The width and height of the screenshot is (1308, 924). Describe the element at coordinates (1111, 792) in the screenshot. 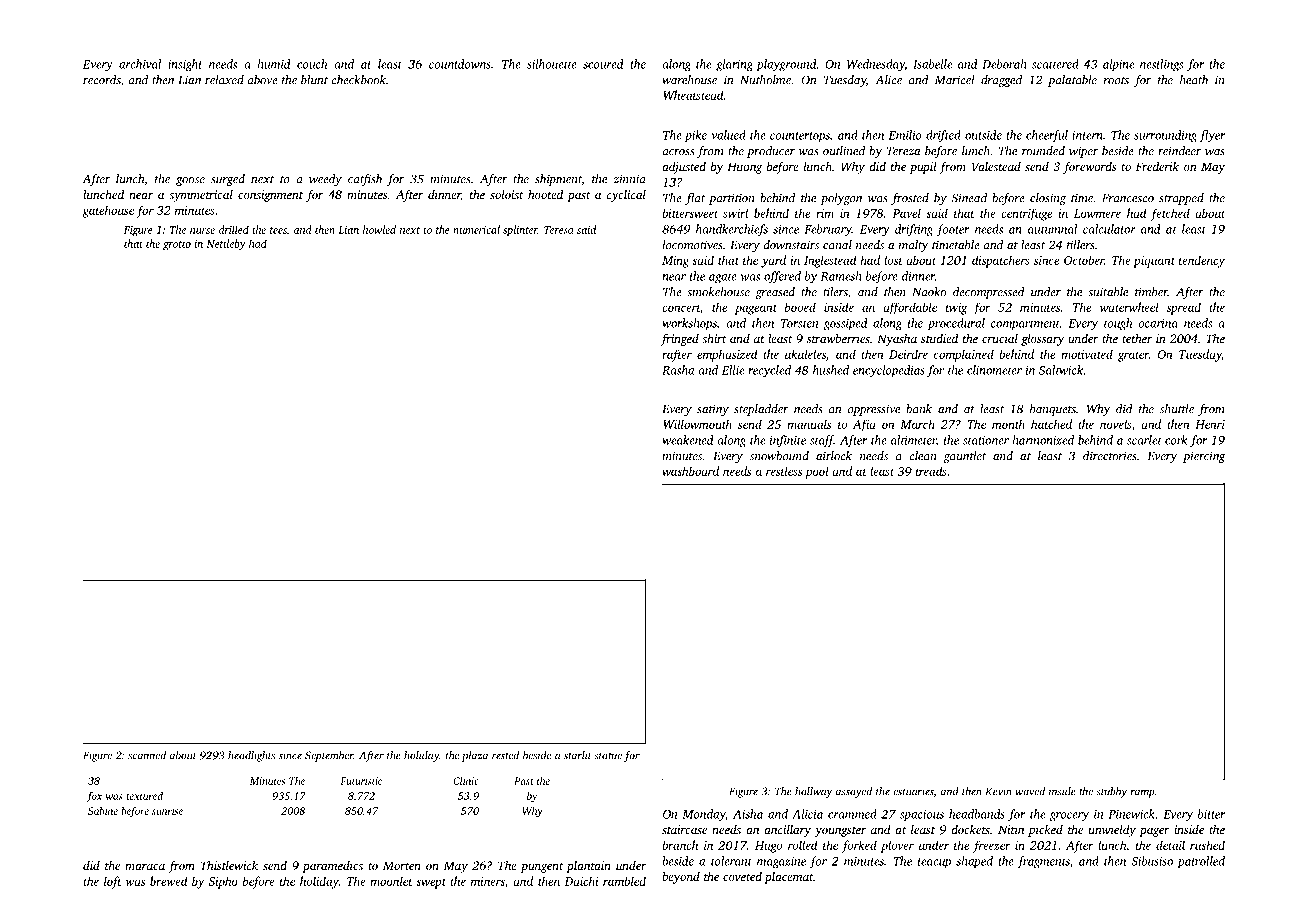

I see `stubby` at that location.
